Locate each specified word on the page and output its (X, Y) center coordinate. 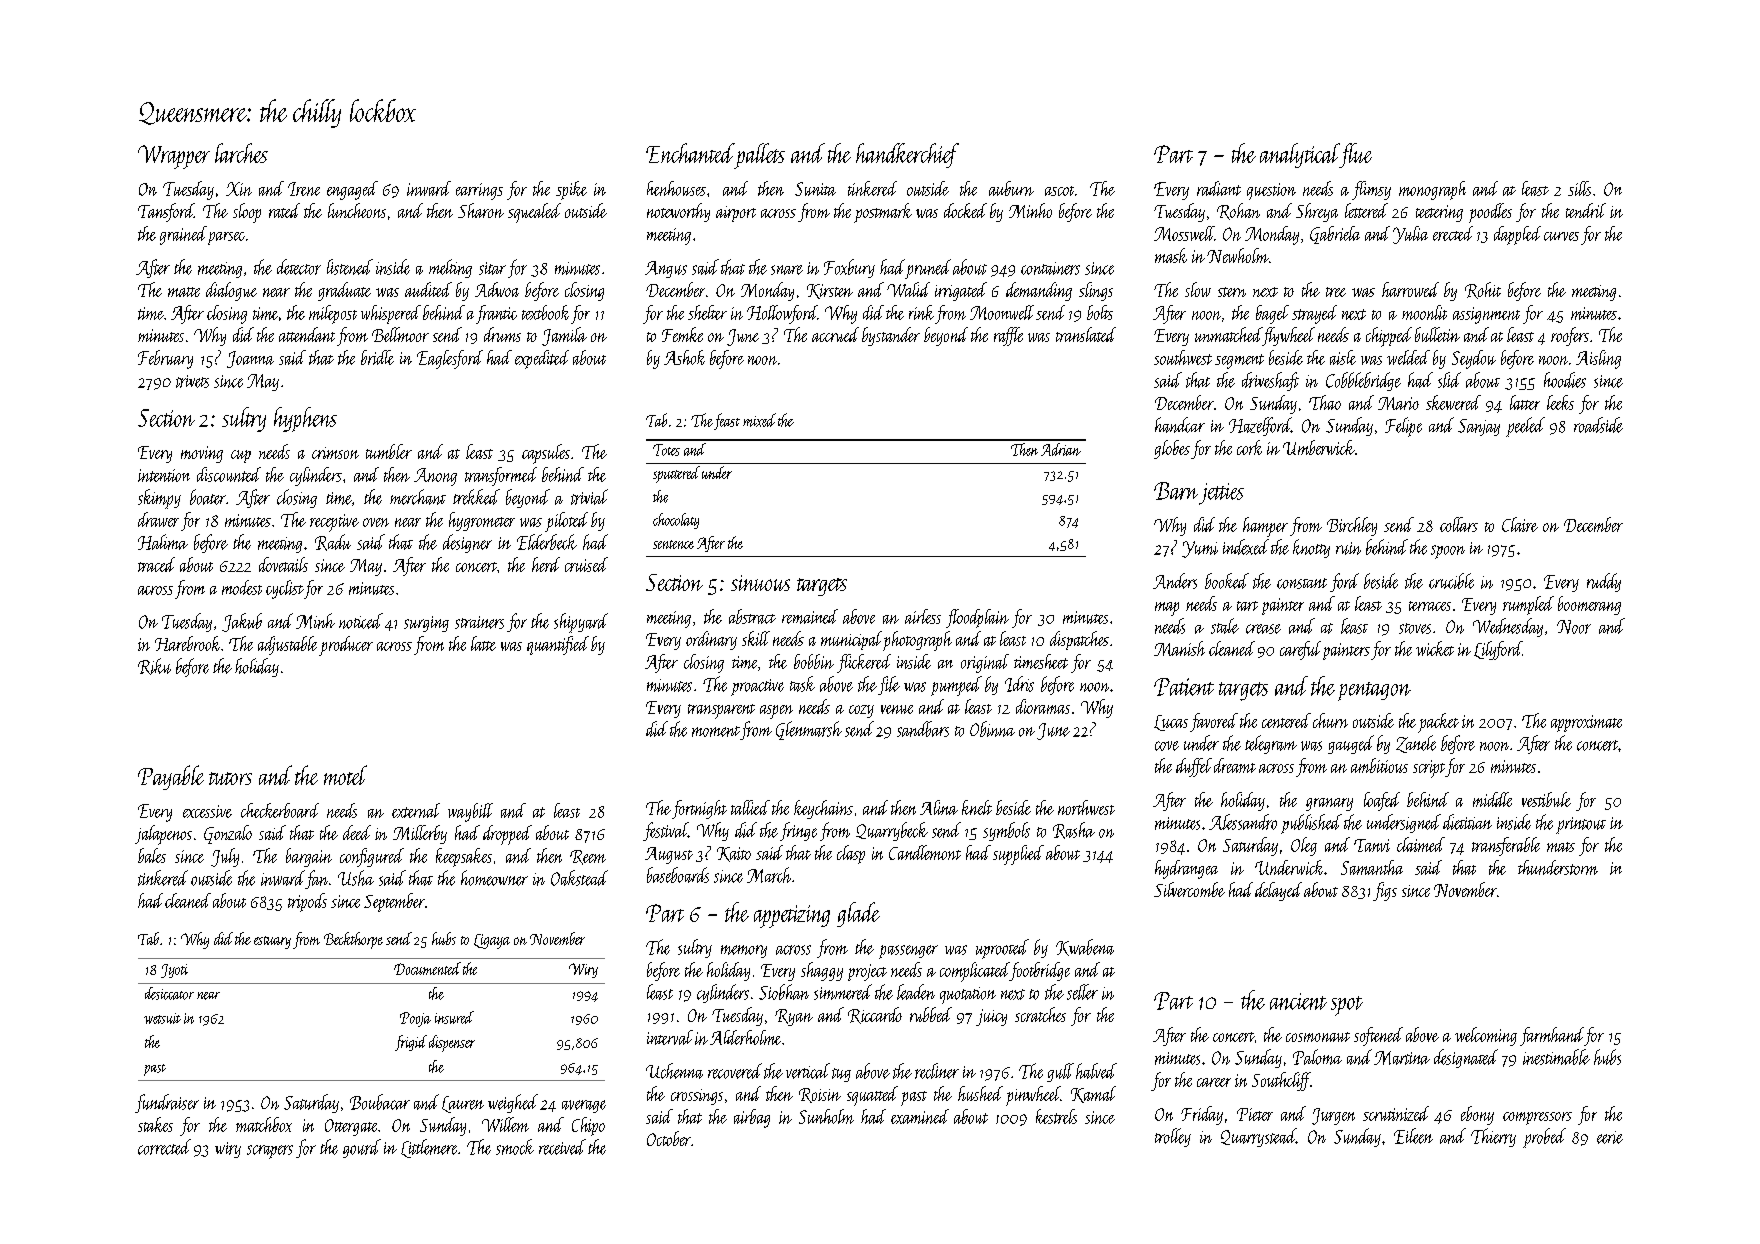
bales (152, 855)
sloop (247, 213)
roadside (1598, 425)
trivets (192, 381)
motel (345, 775)
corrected (164, 1147)
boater (208, 497)
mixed (759, 420)
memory (744, 951)
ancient (1298, 1001)
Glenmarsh (809, 730)
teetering (1439, 213)
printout (1581, 825)
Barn (1176, 491)
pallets (760, 156)
